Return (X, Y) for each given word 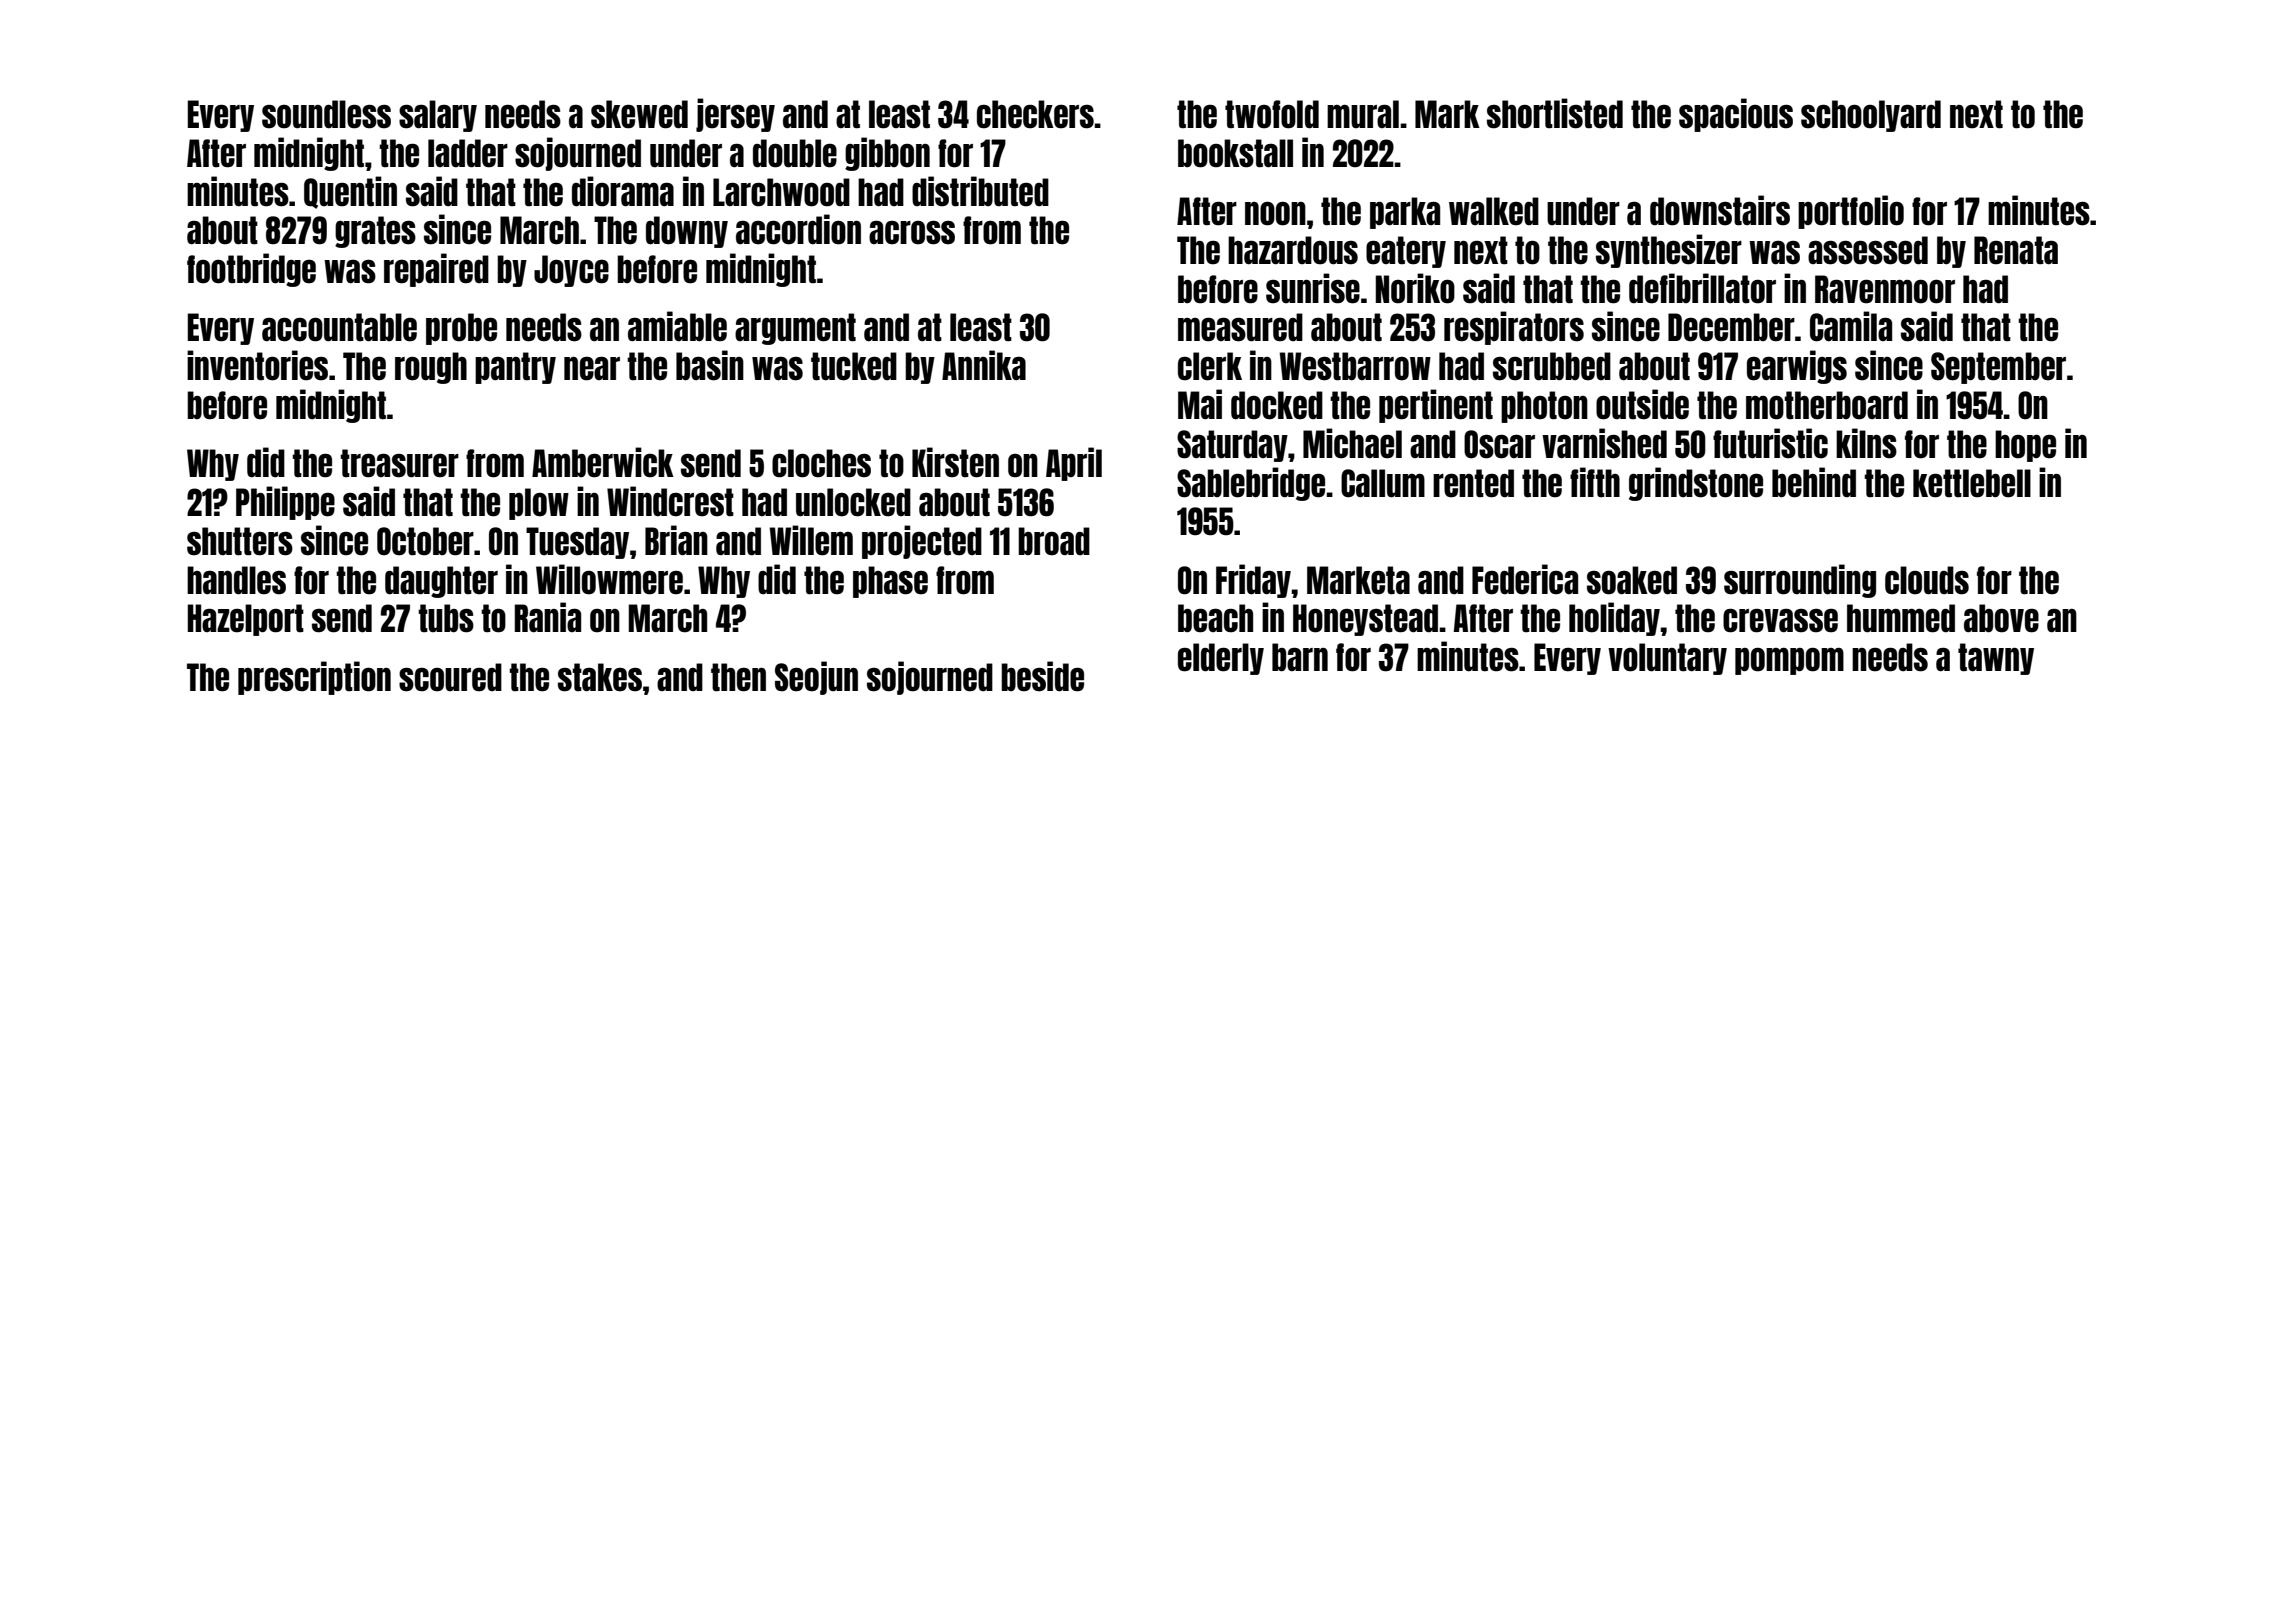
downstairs (1720, 210)
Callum (1383, 483)
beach (1215, 618)
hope (2025, 446)
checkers (1035, 114)
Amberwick (603, 462)
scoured (450, 677)
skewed (639, 114)
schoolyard (1871, 116)
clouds (1927, 580)
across (912, 232)
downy (687, 232)
